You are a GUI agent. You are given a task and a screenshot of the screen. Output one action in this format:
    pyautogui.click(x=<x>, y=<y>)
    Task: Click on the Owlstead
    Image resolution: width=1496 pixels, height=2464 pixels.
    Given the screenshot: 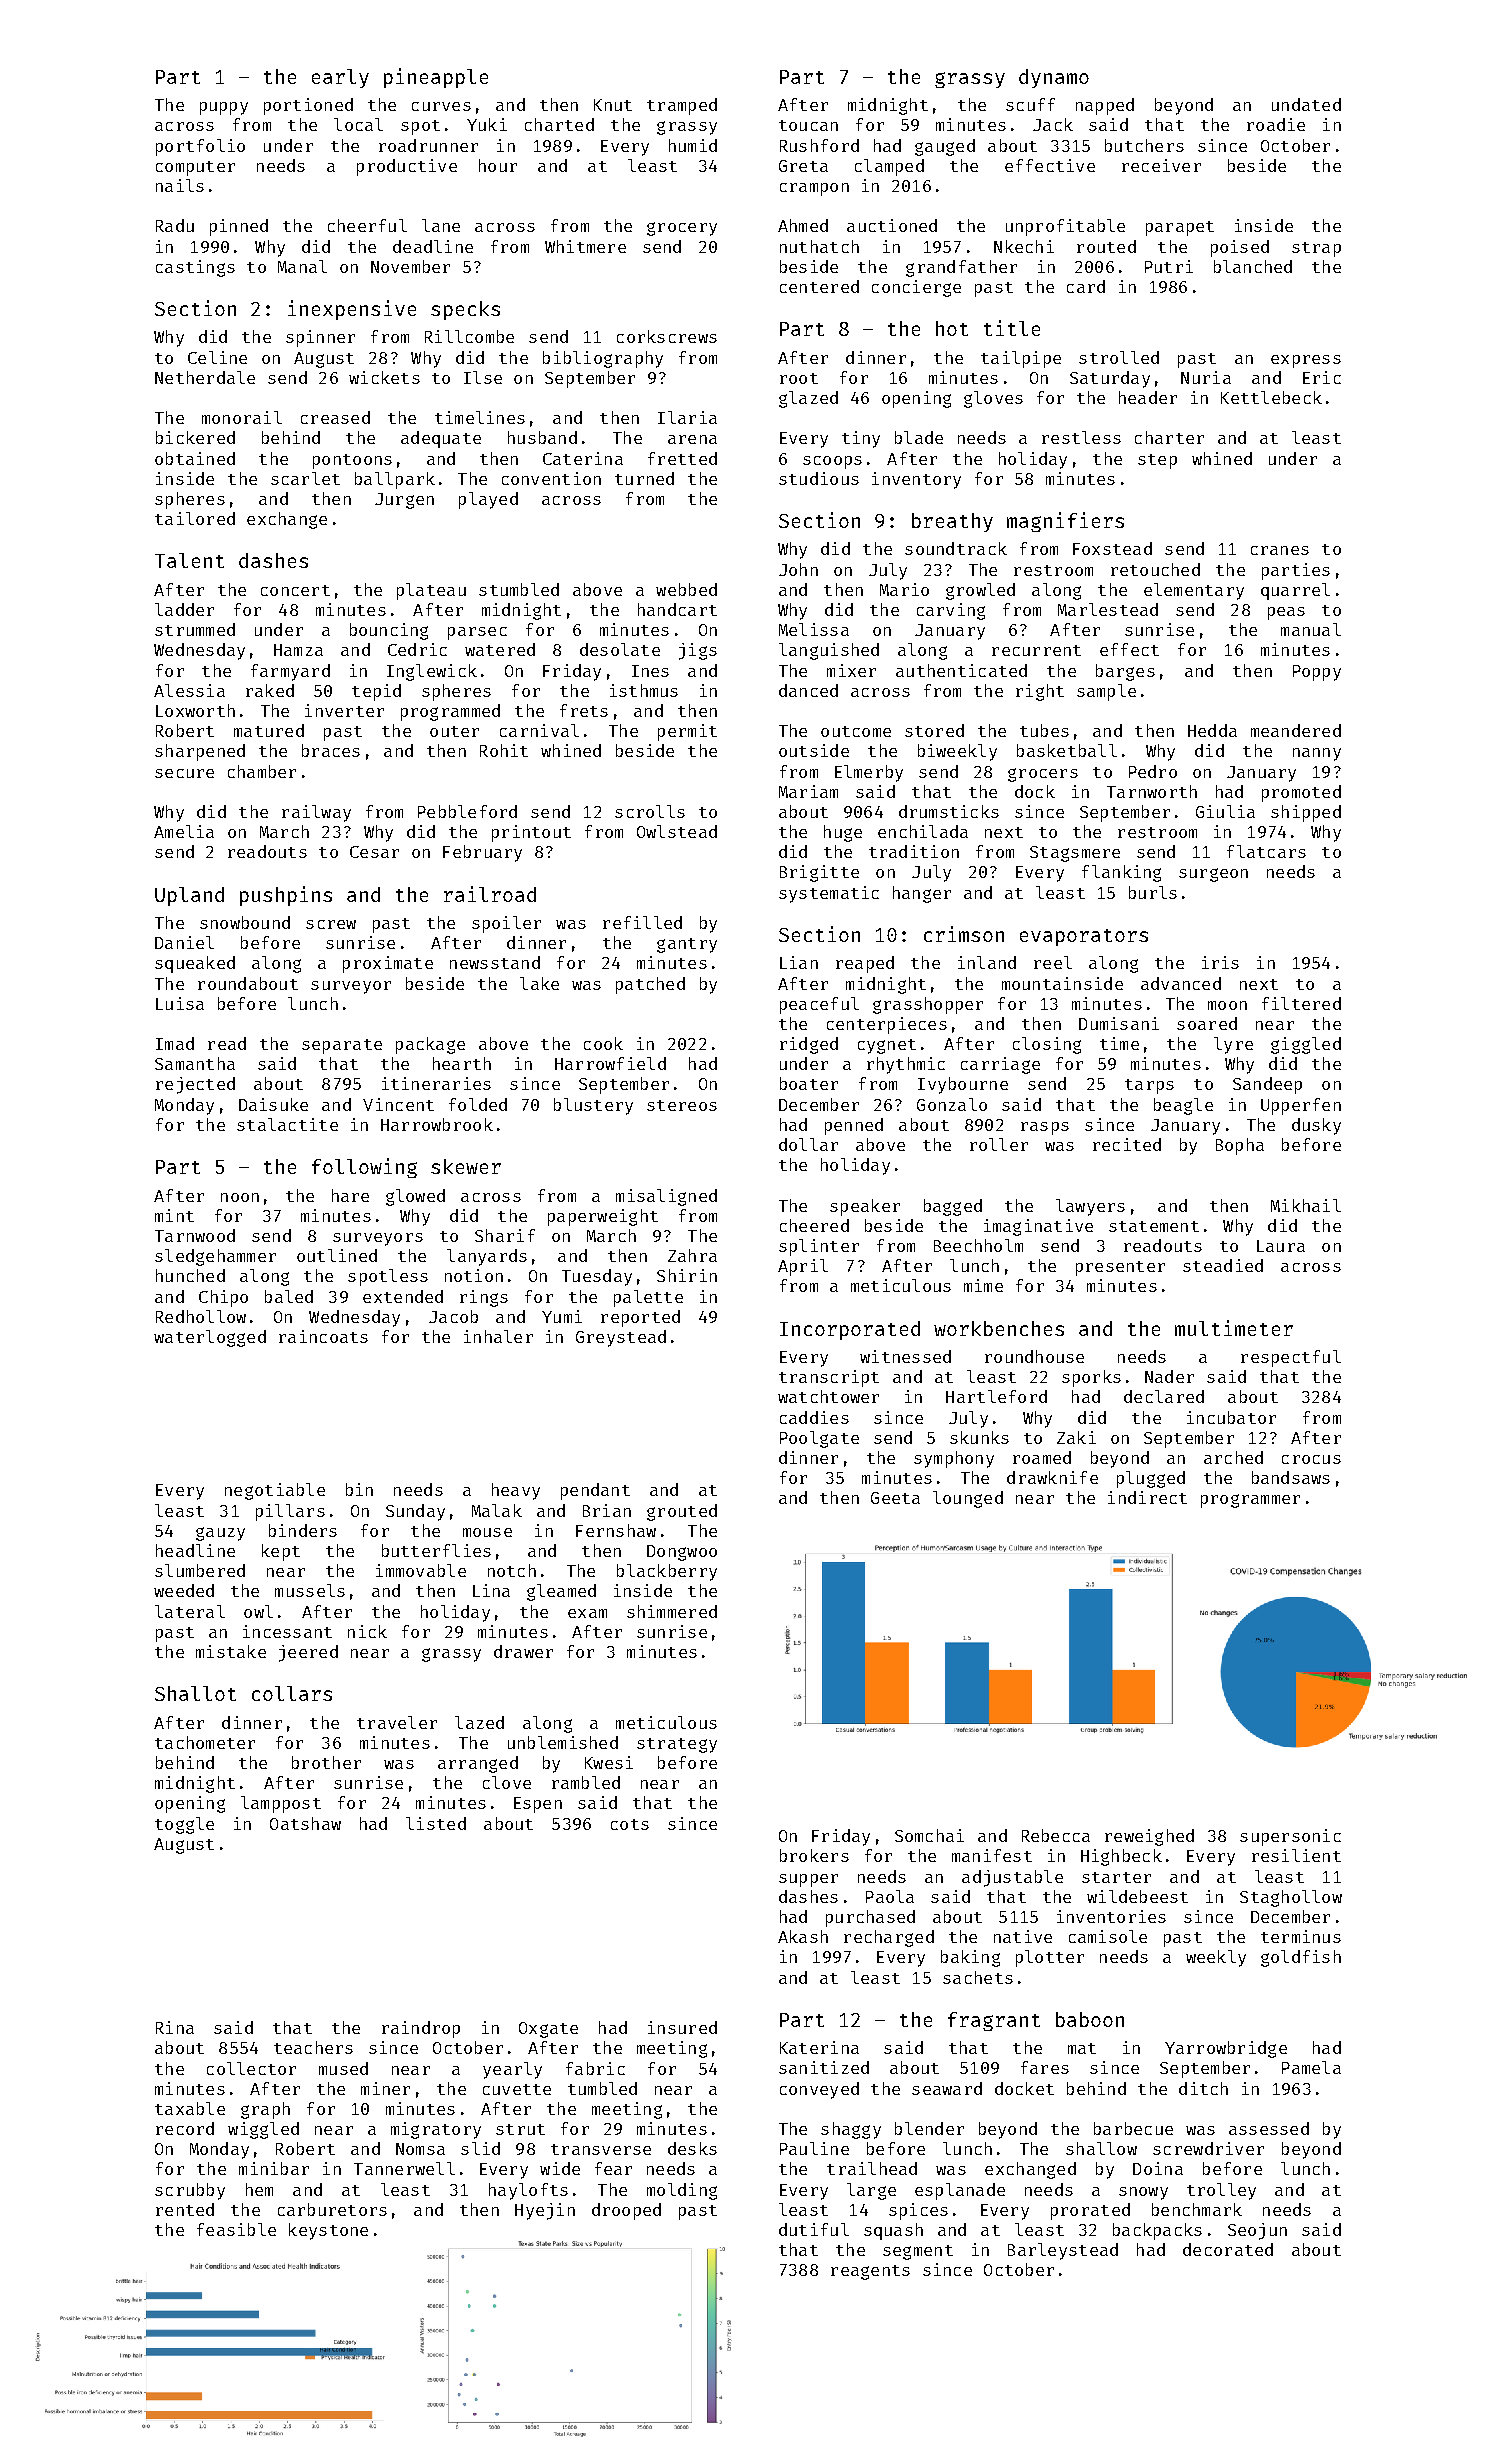 What is the action you would take?
    pyautogui.click(x=677, y=831)
